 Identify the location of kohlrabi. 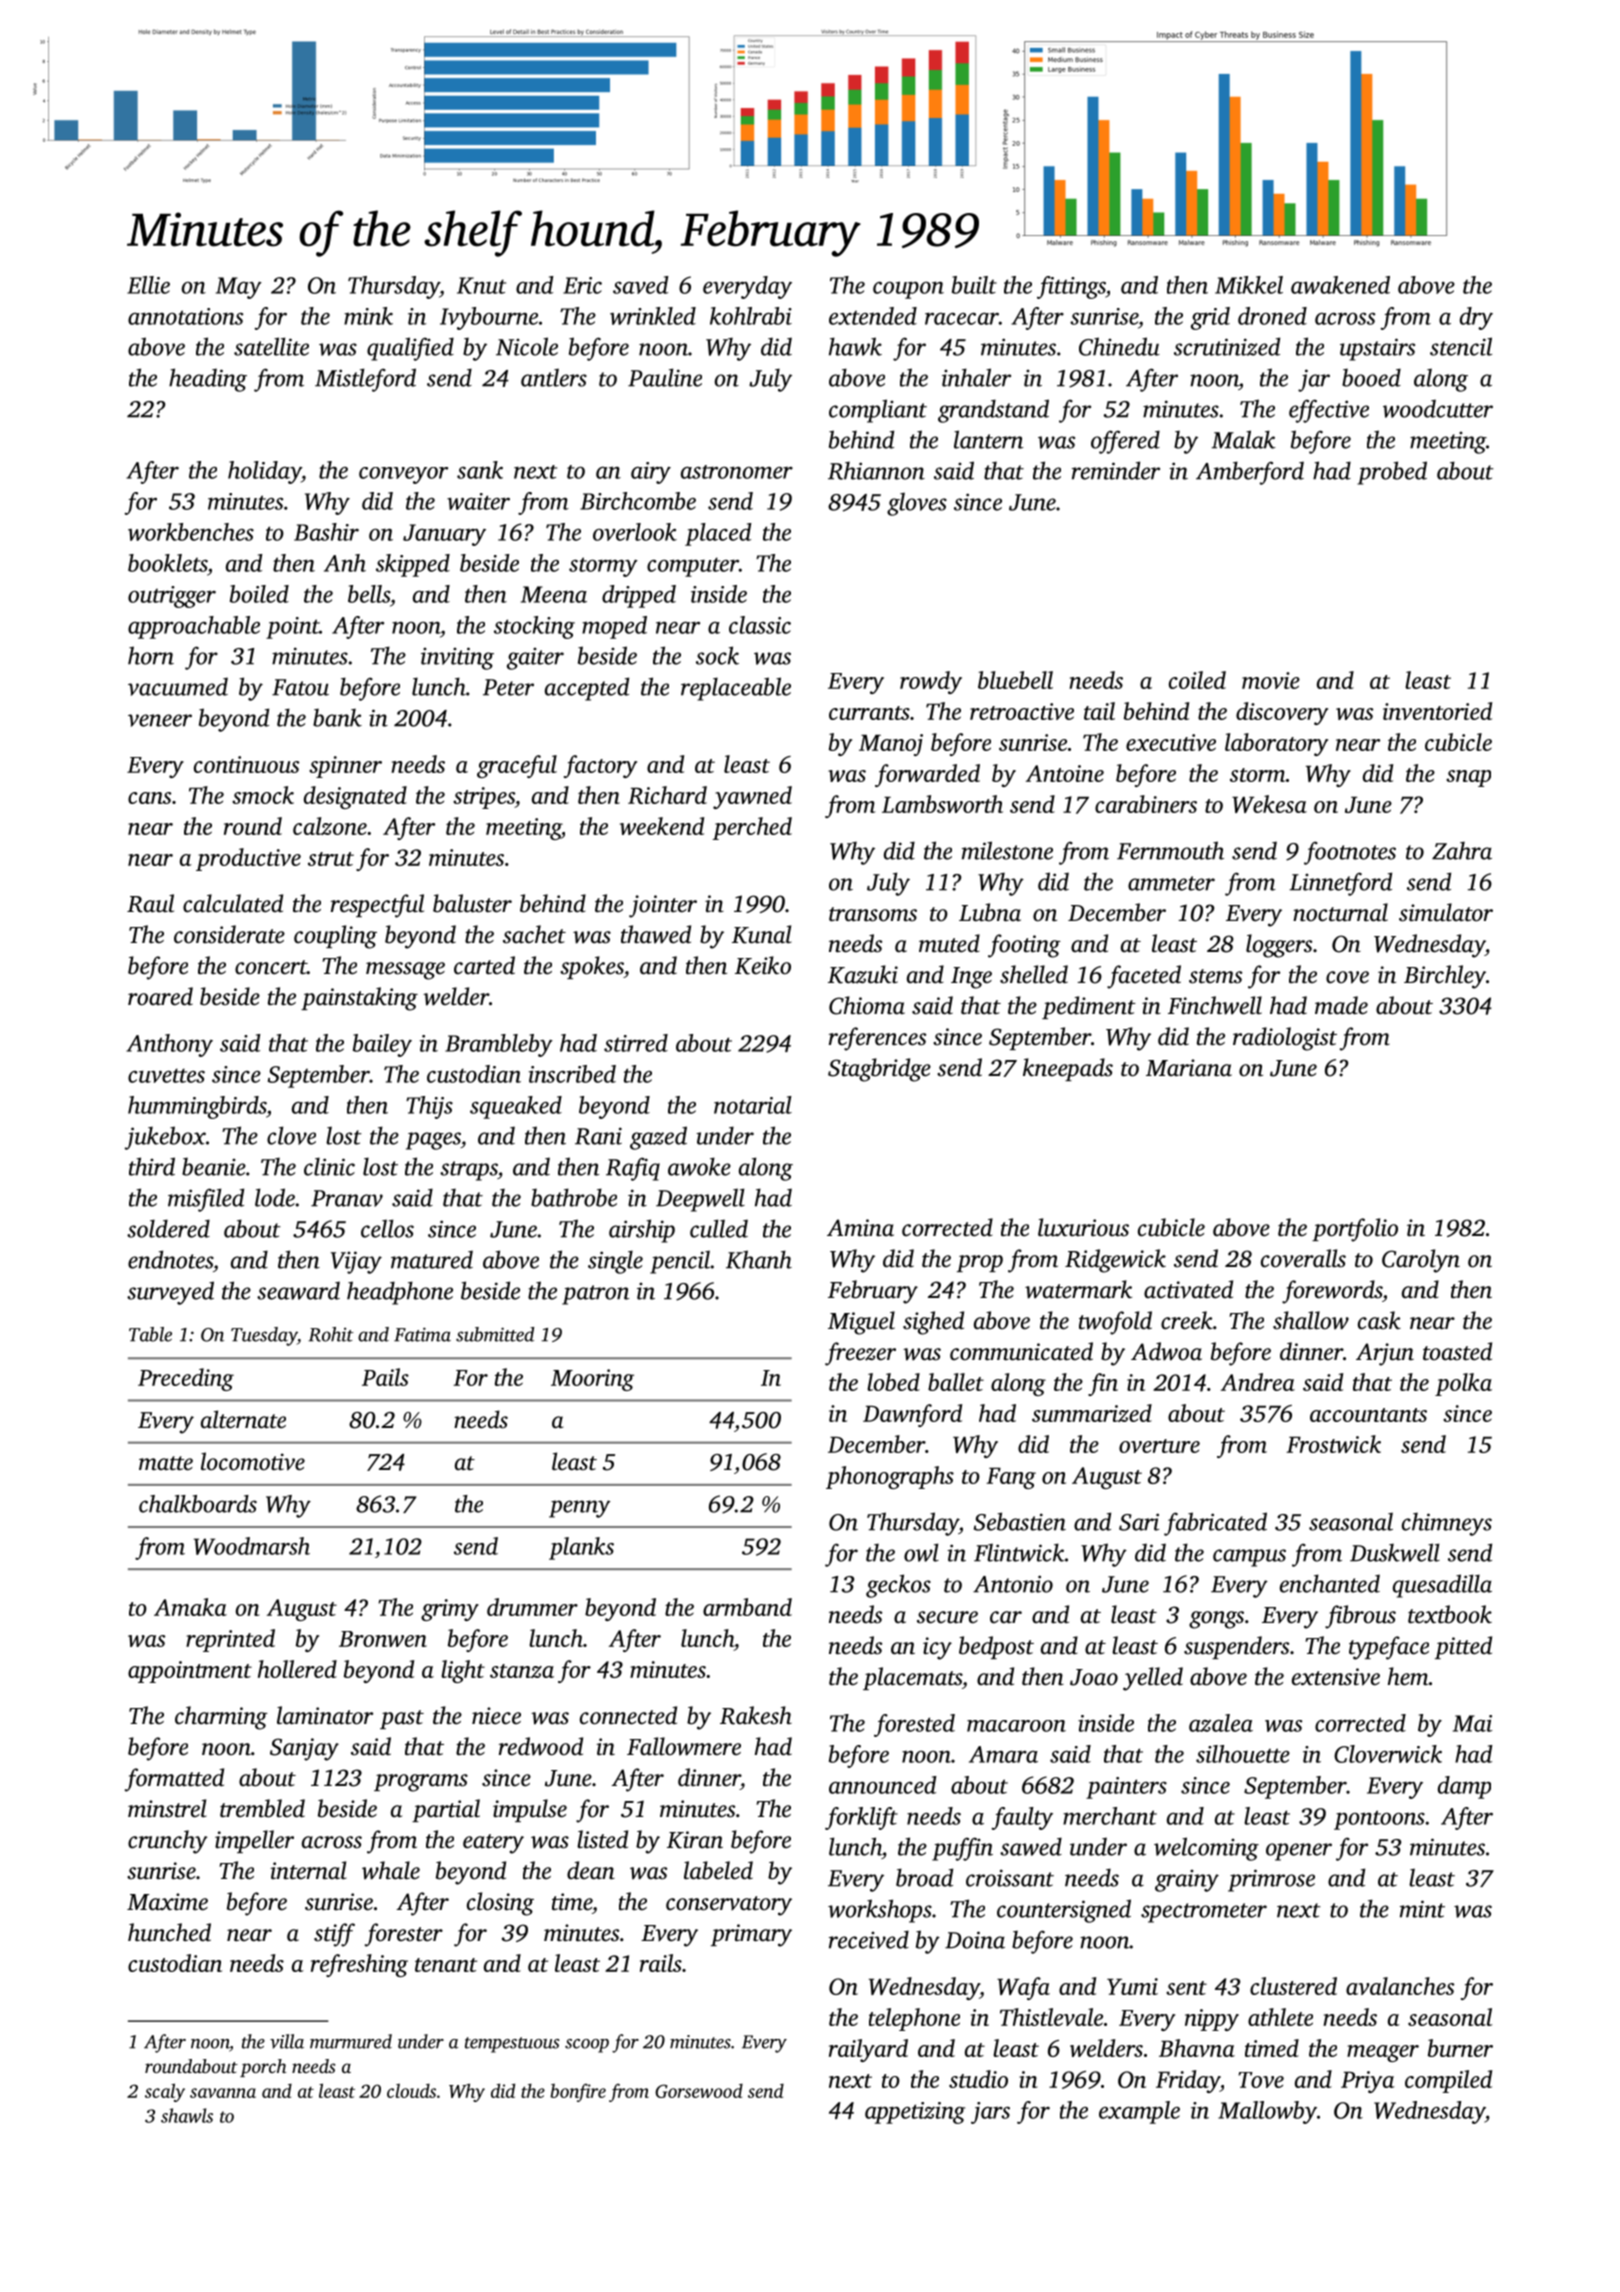
(751, 316).
